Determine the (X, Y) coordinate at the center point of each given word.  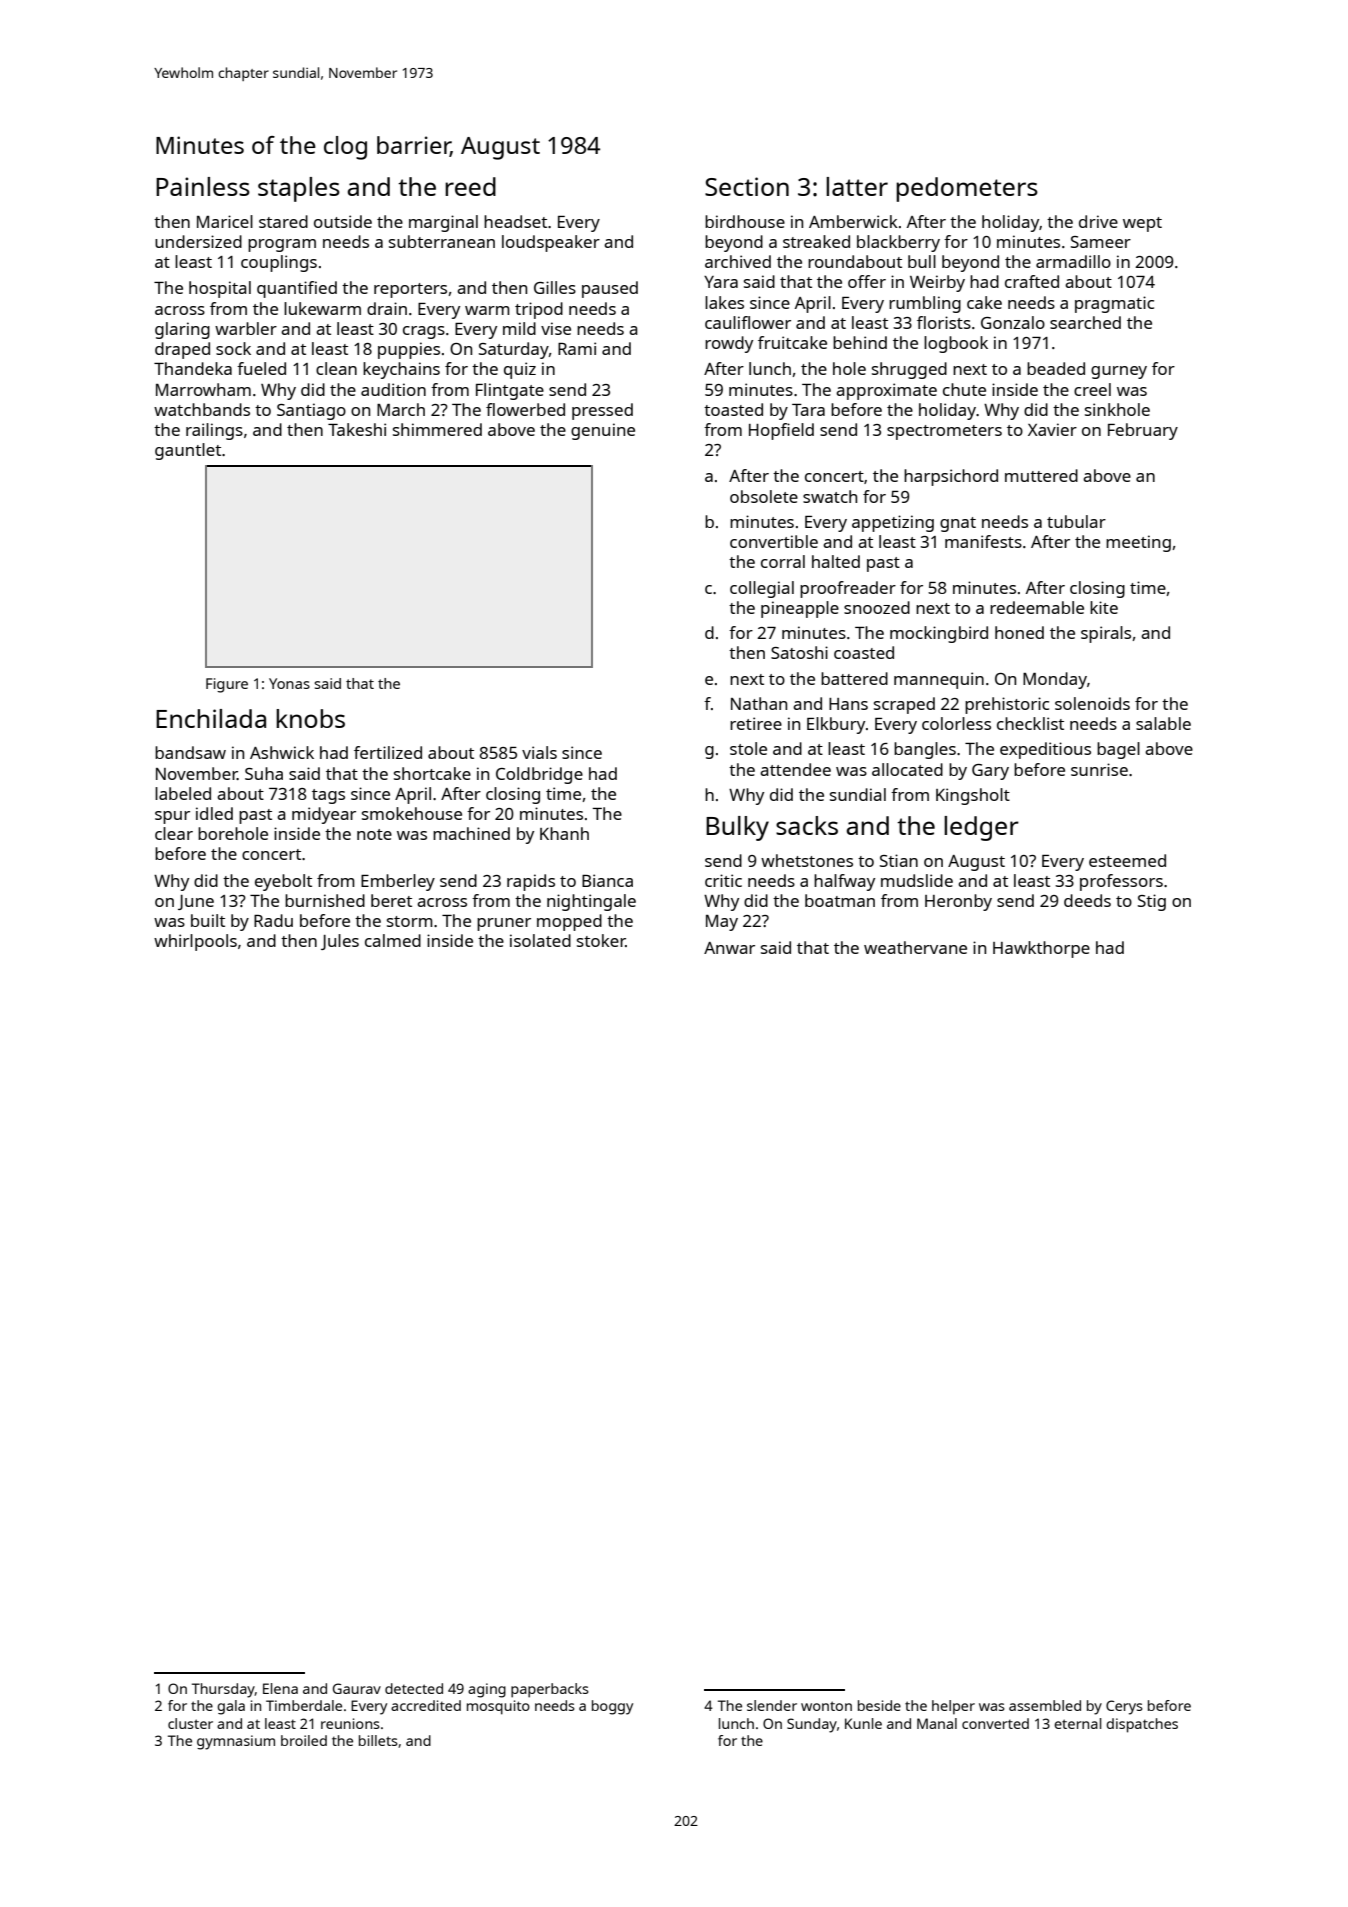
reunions (350, 1723)
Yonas (289, 683)
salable (1163, 723)
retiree (756, 723)
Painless (203, 186)
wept (1142, 224)
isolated (540, 940)
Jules (340, 942)
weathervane (915, 947)
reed (470, 186)
